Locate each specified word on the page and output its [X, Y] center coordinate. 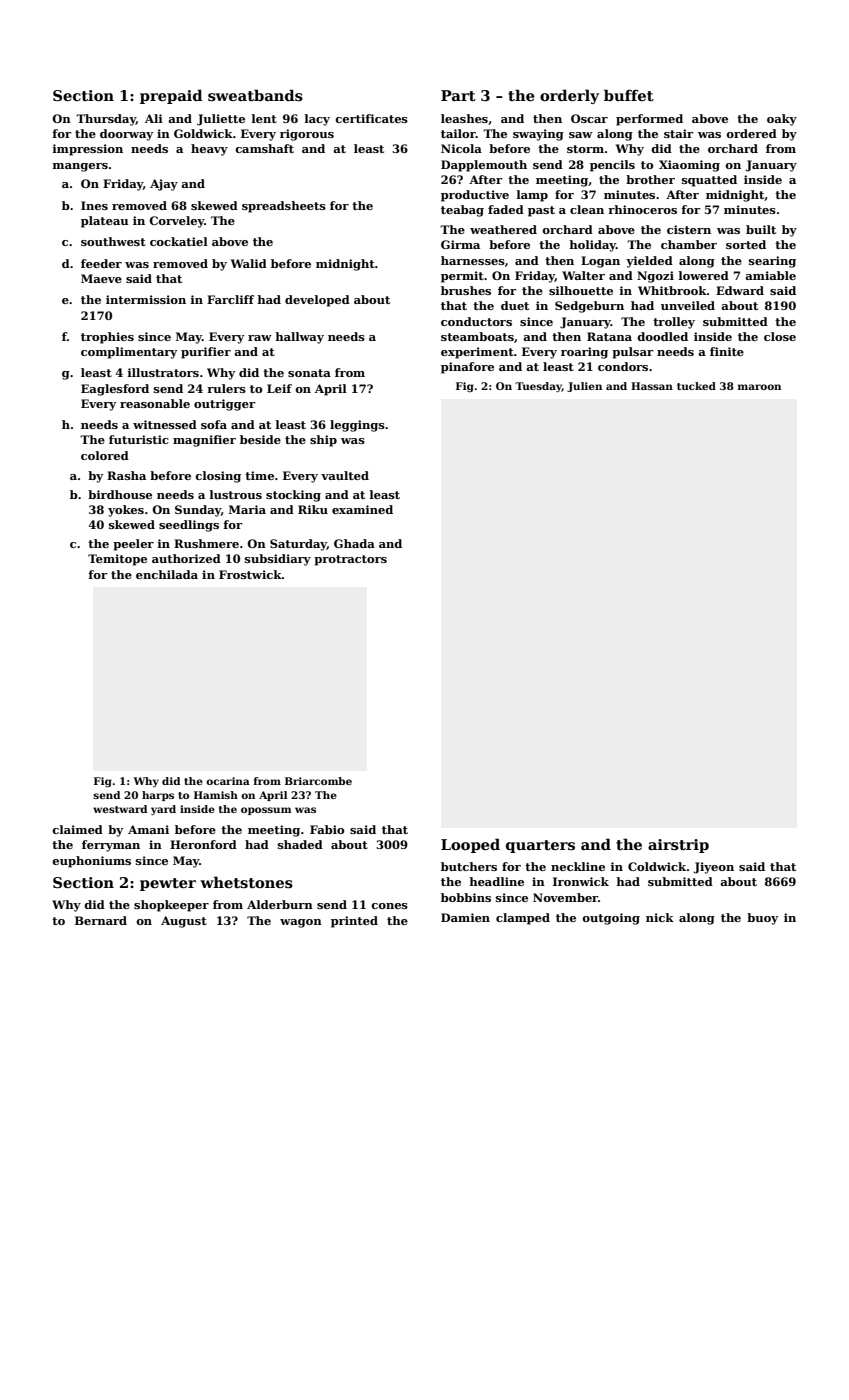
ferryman [111, 846]
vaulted [345, 475]
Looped [470, 845]
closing [218, 477]
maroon [759, 387]
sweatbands [255, 95]
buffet [629, 95]
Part [458, 95]
